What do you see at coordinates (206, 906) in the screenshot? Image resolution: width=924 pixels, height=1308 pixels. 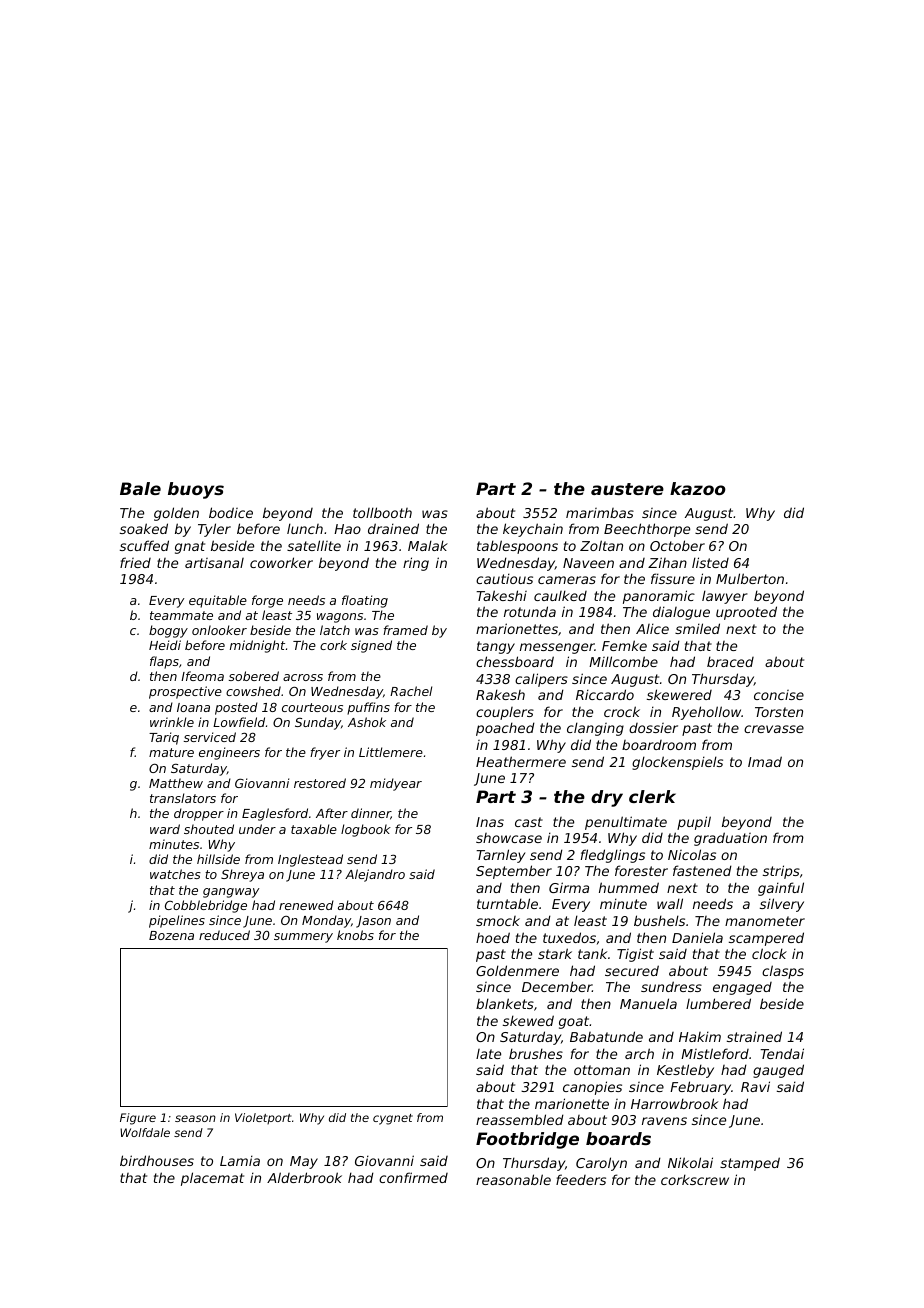 I see `Cobblebridge` at bounding box center [206, 906].
